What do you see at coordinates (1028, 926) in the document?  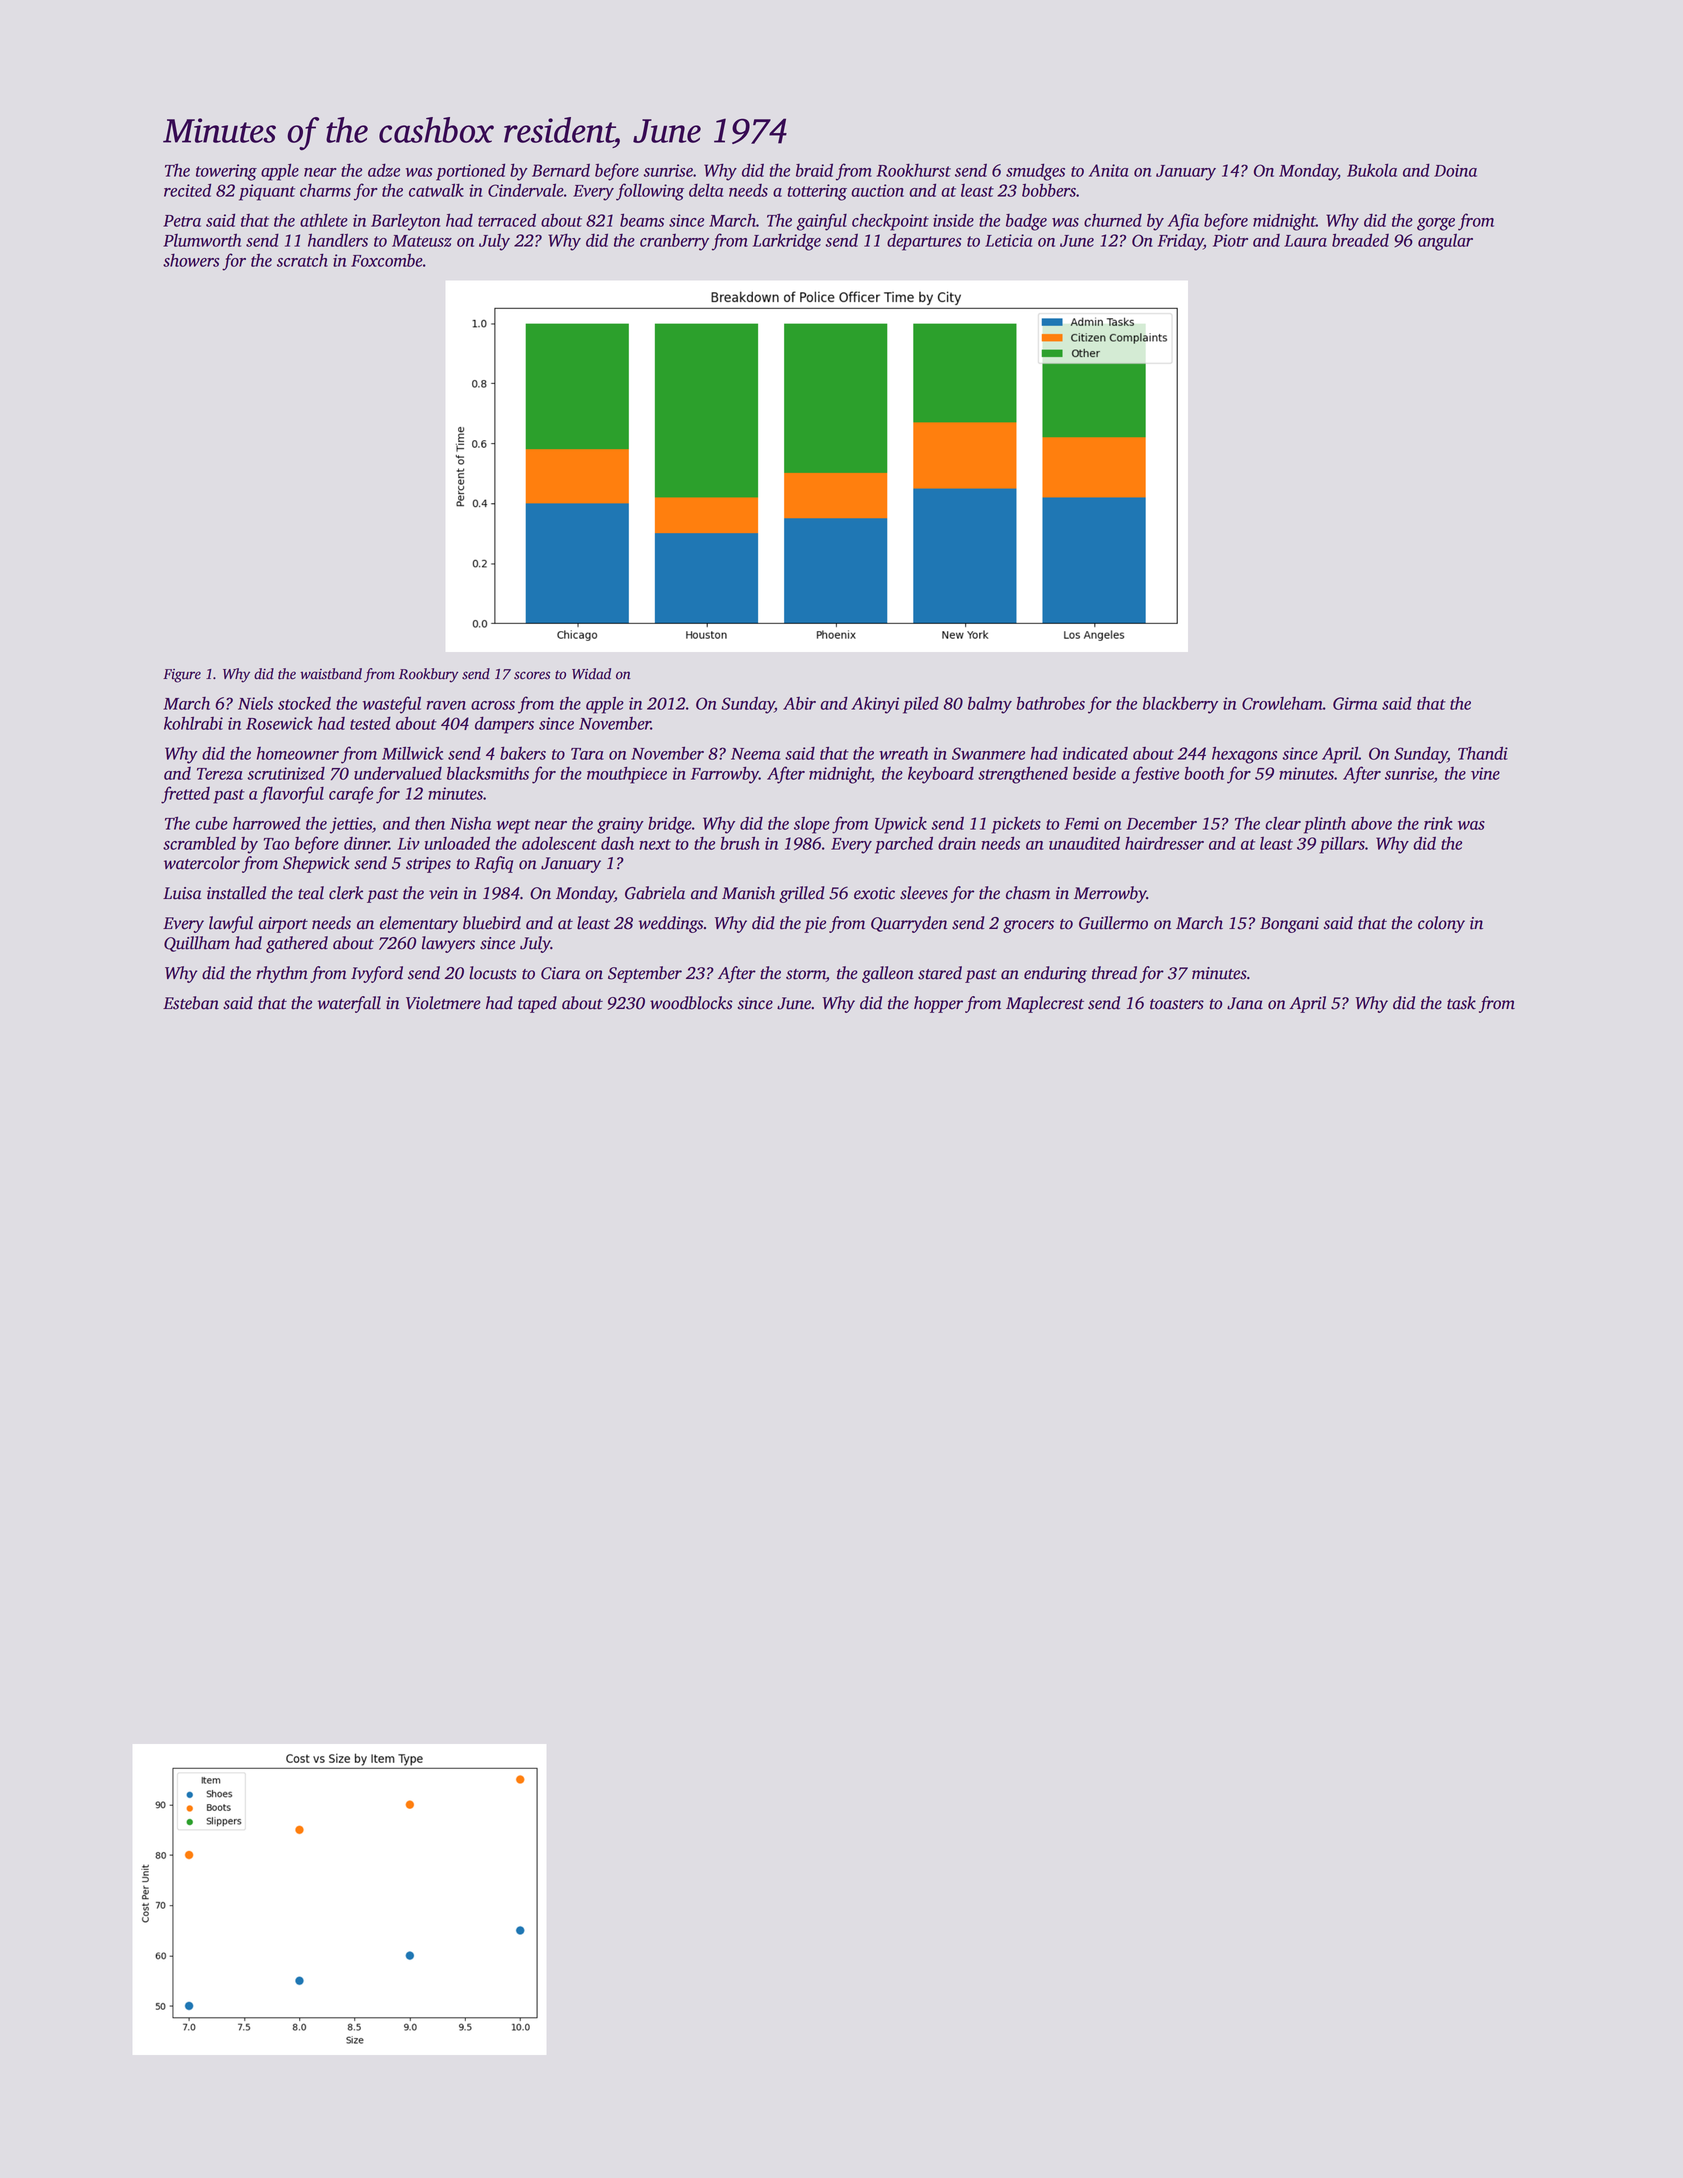 I see `grocers` at bounding box center [1028, 926].
